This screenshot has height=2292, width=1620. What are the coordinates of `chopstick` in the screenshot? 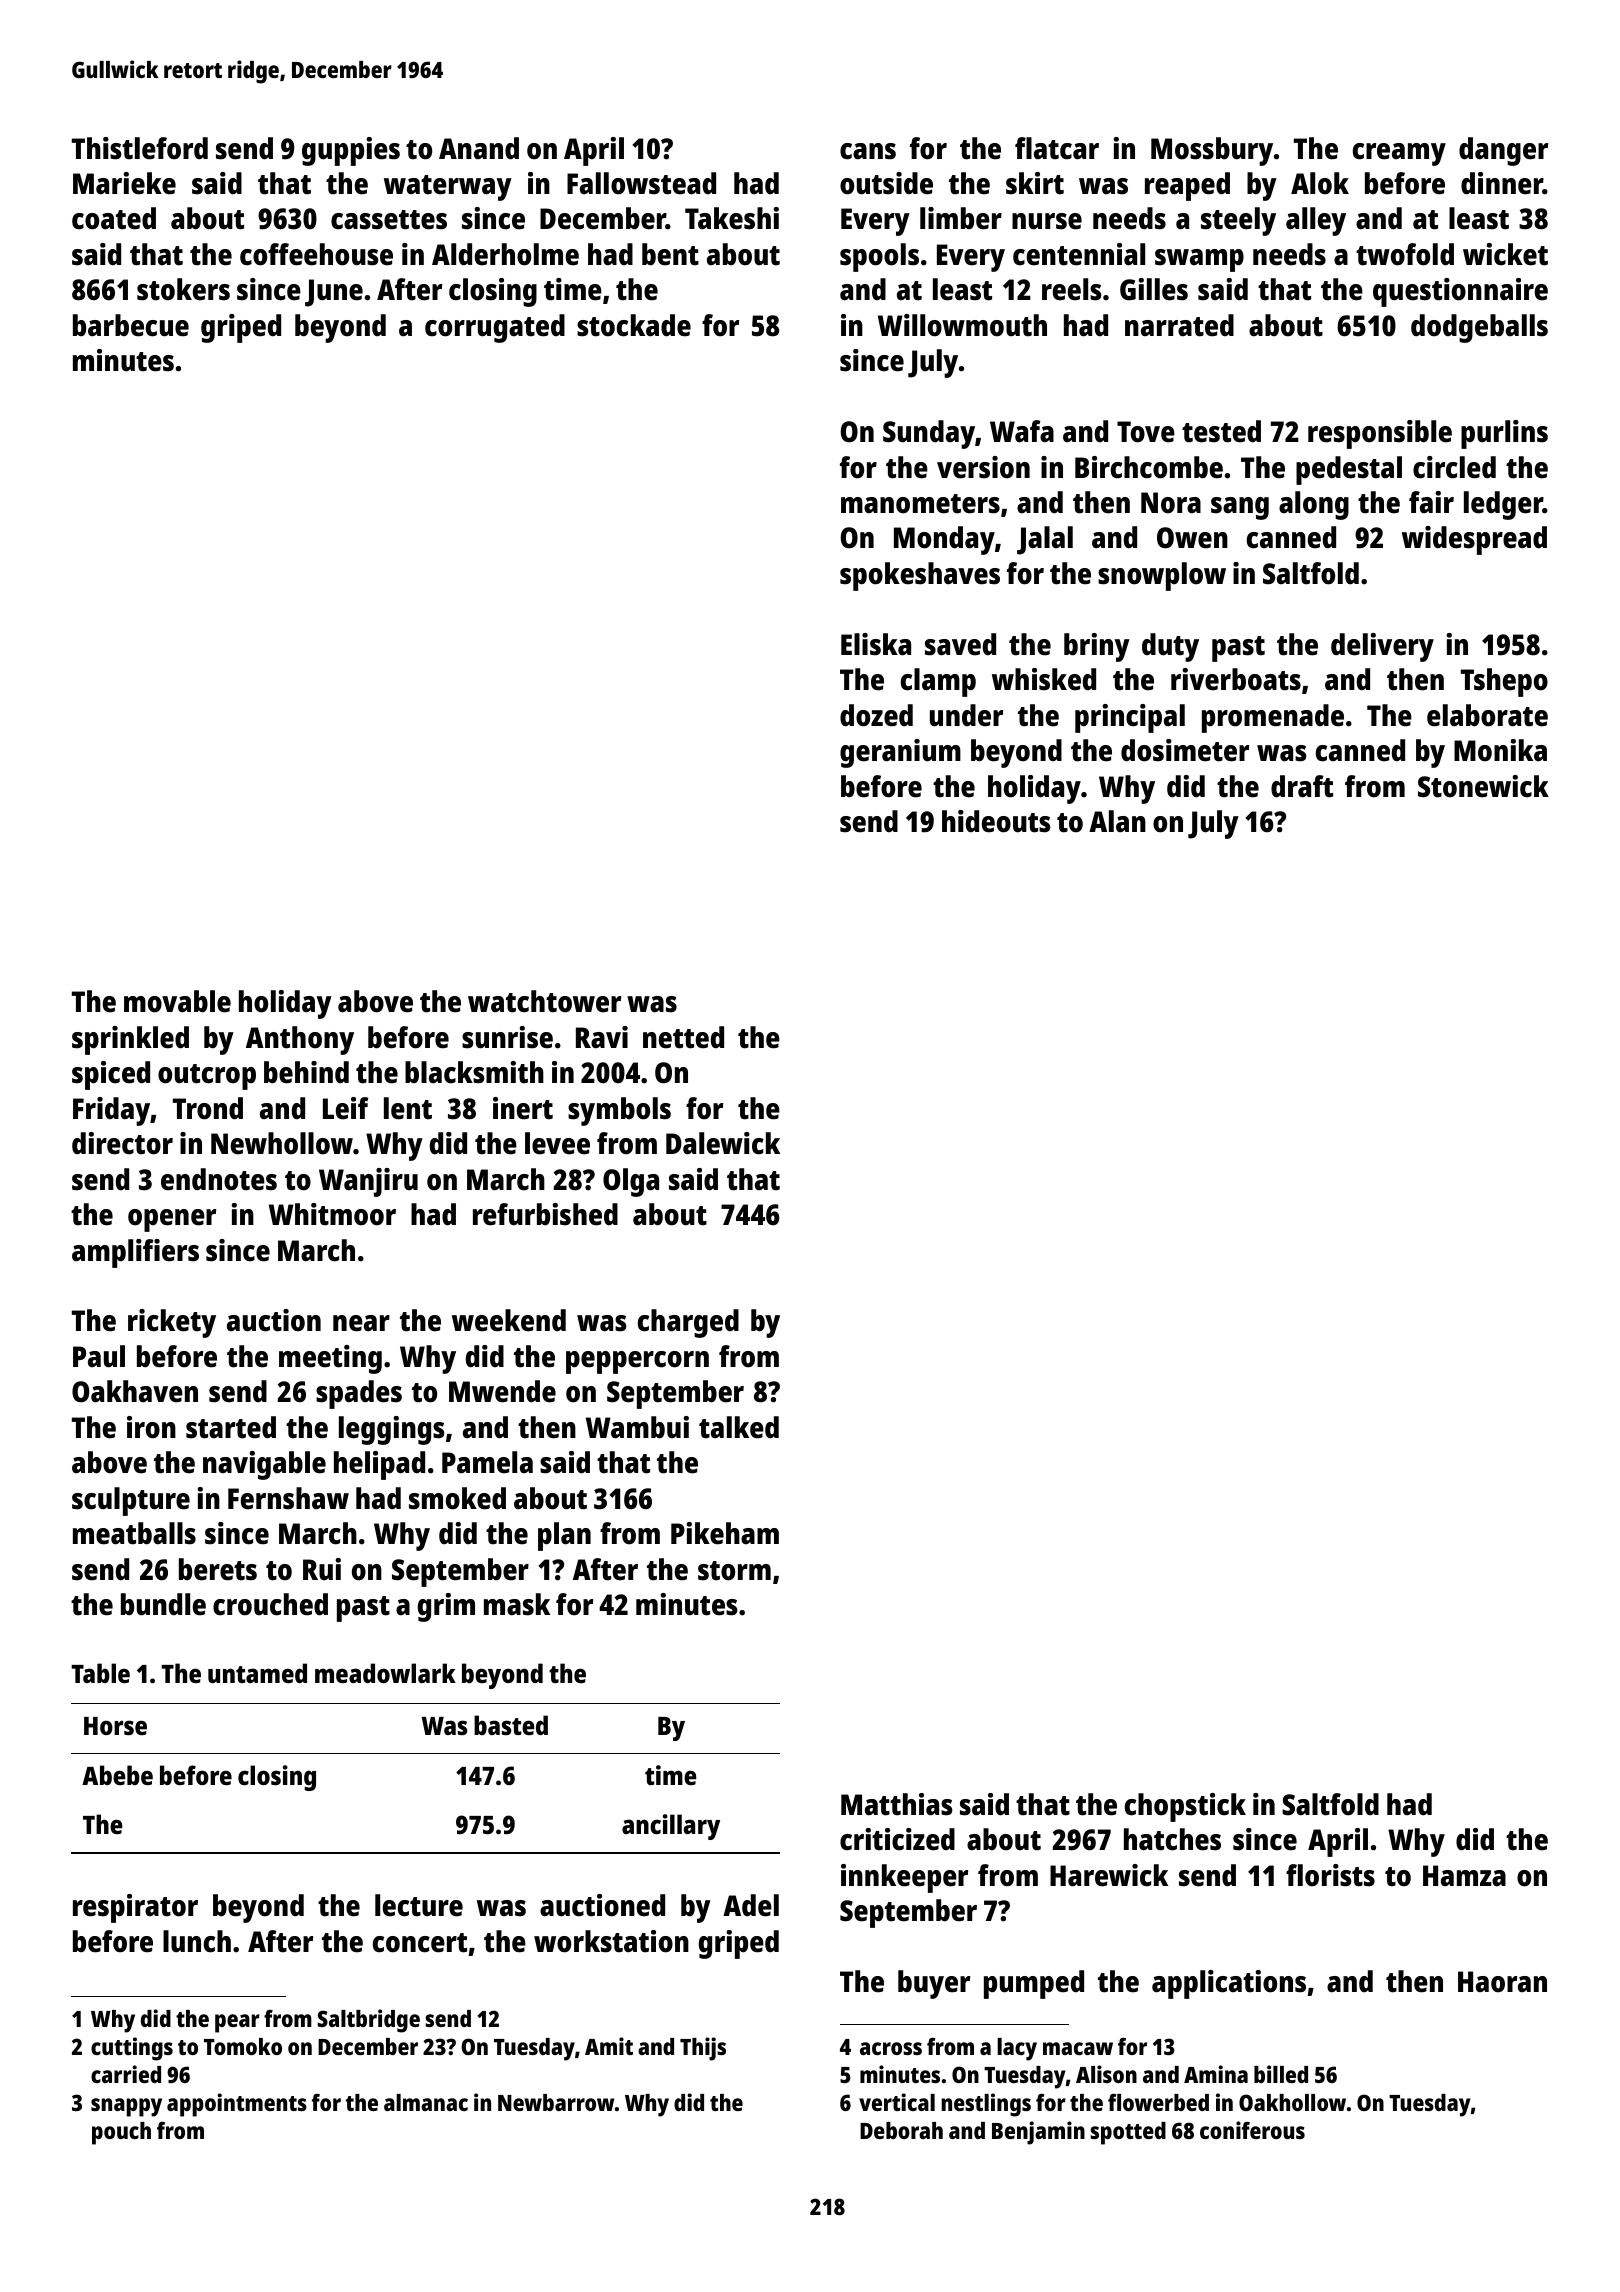 It's located at (1185, 1807).
